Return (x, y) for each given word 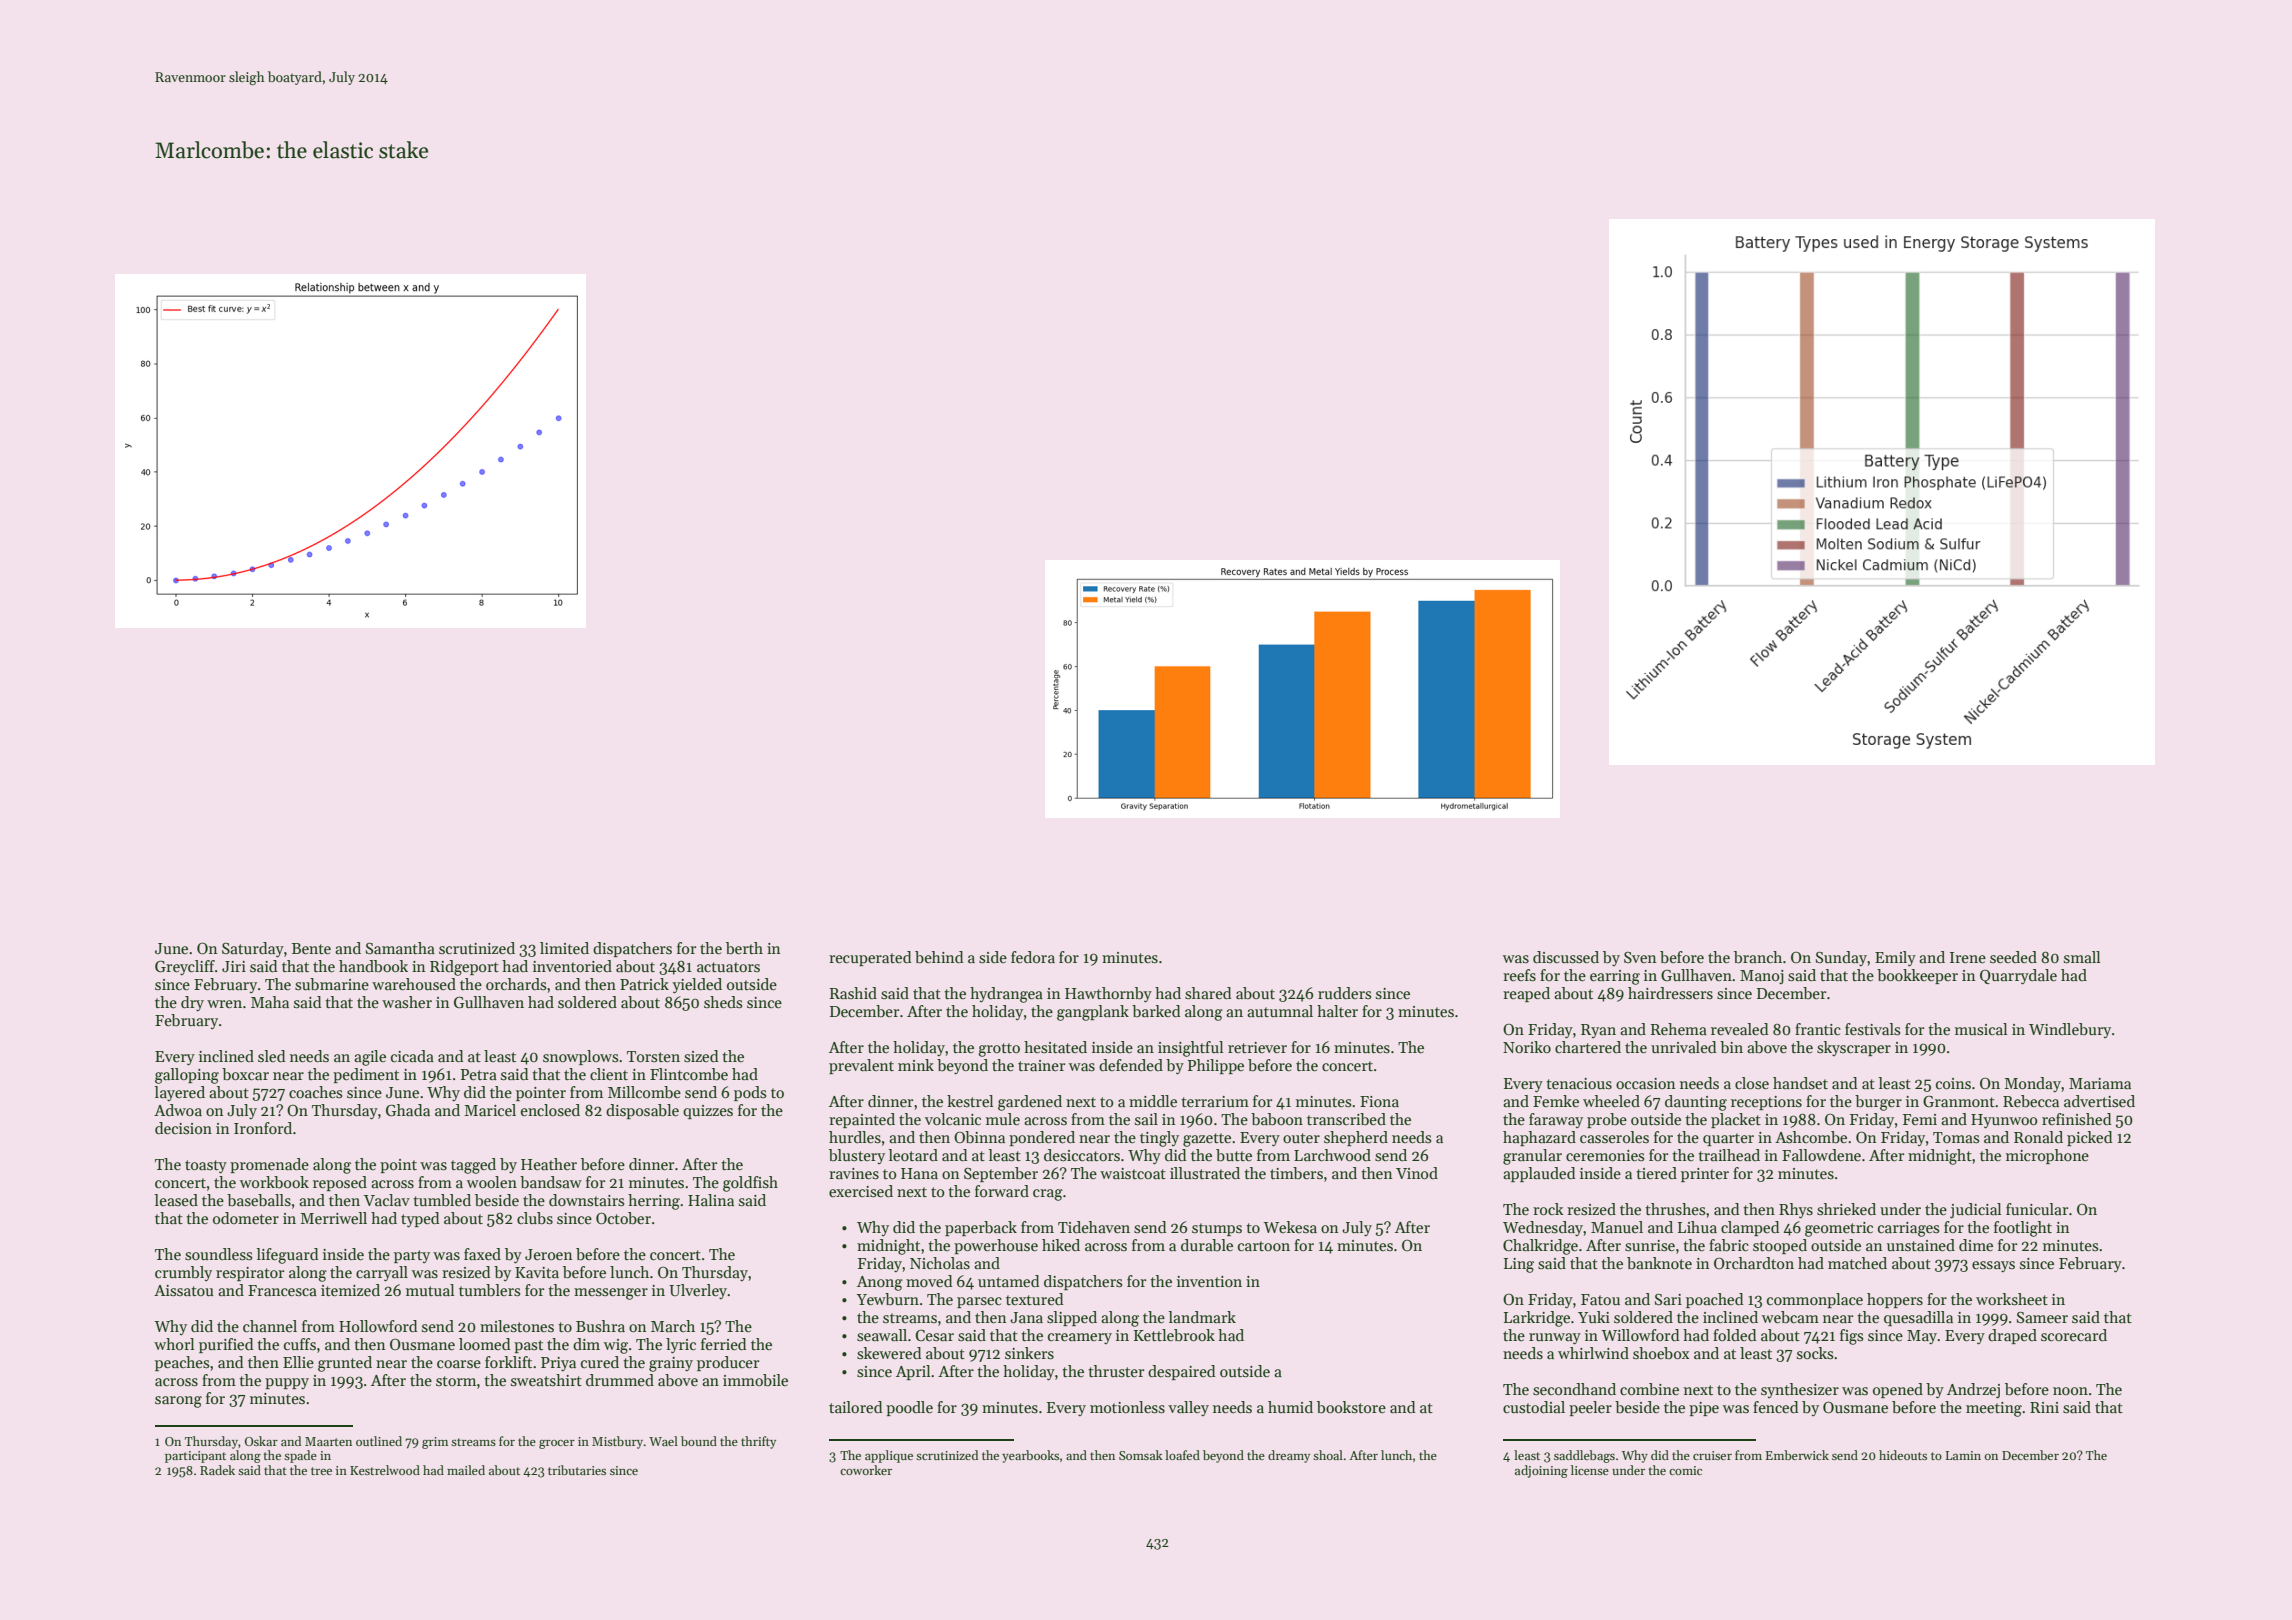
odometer (246, 1218)
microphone (2047, 1156)
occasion (1646, 1083)
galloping (187, 1076)
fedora (1033, 957)
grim (435, 1443)
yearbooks (1030, 1456)
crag (1048, 1195)
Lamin (1963, 1455)
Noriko (1527, 1047)
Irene (1968, 957)
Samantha (400, 948)
